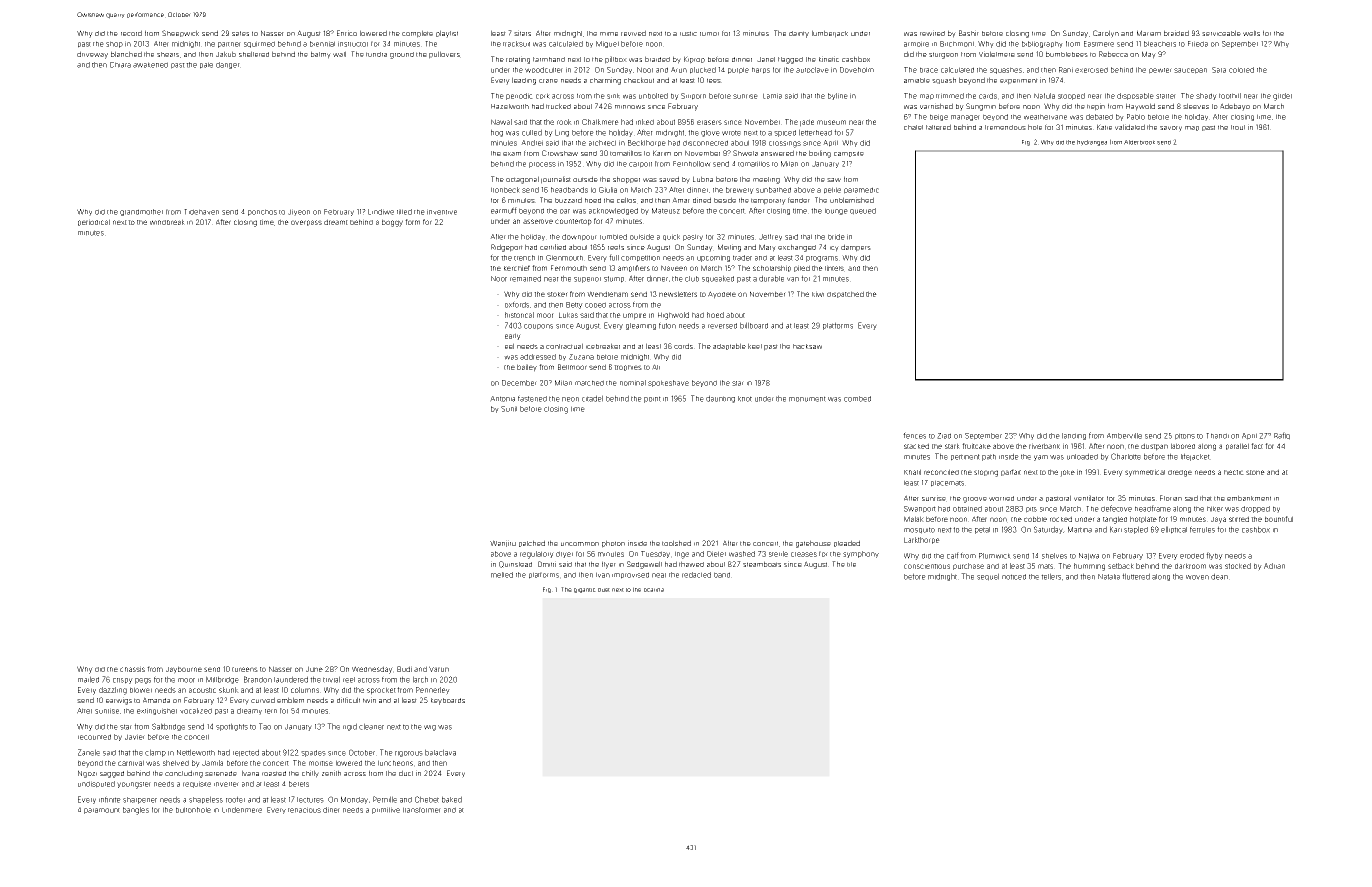 The width and height of the screenshot is (1372, 887). Describe the element at coordinates (513, 336) in the screenshot. I see `early` at that location.
